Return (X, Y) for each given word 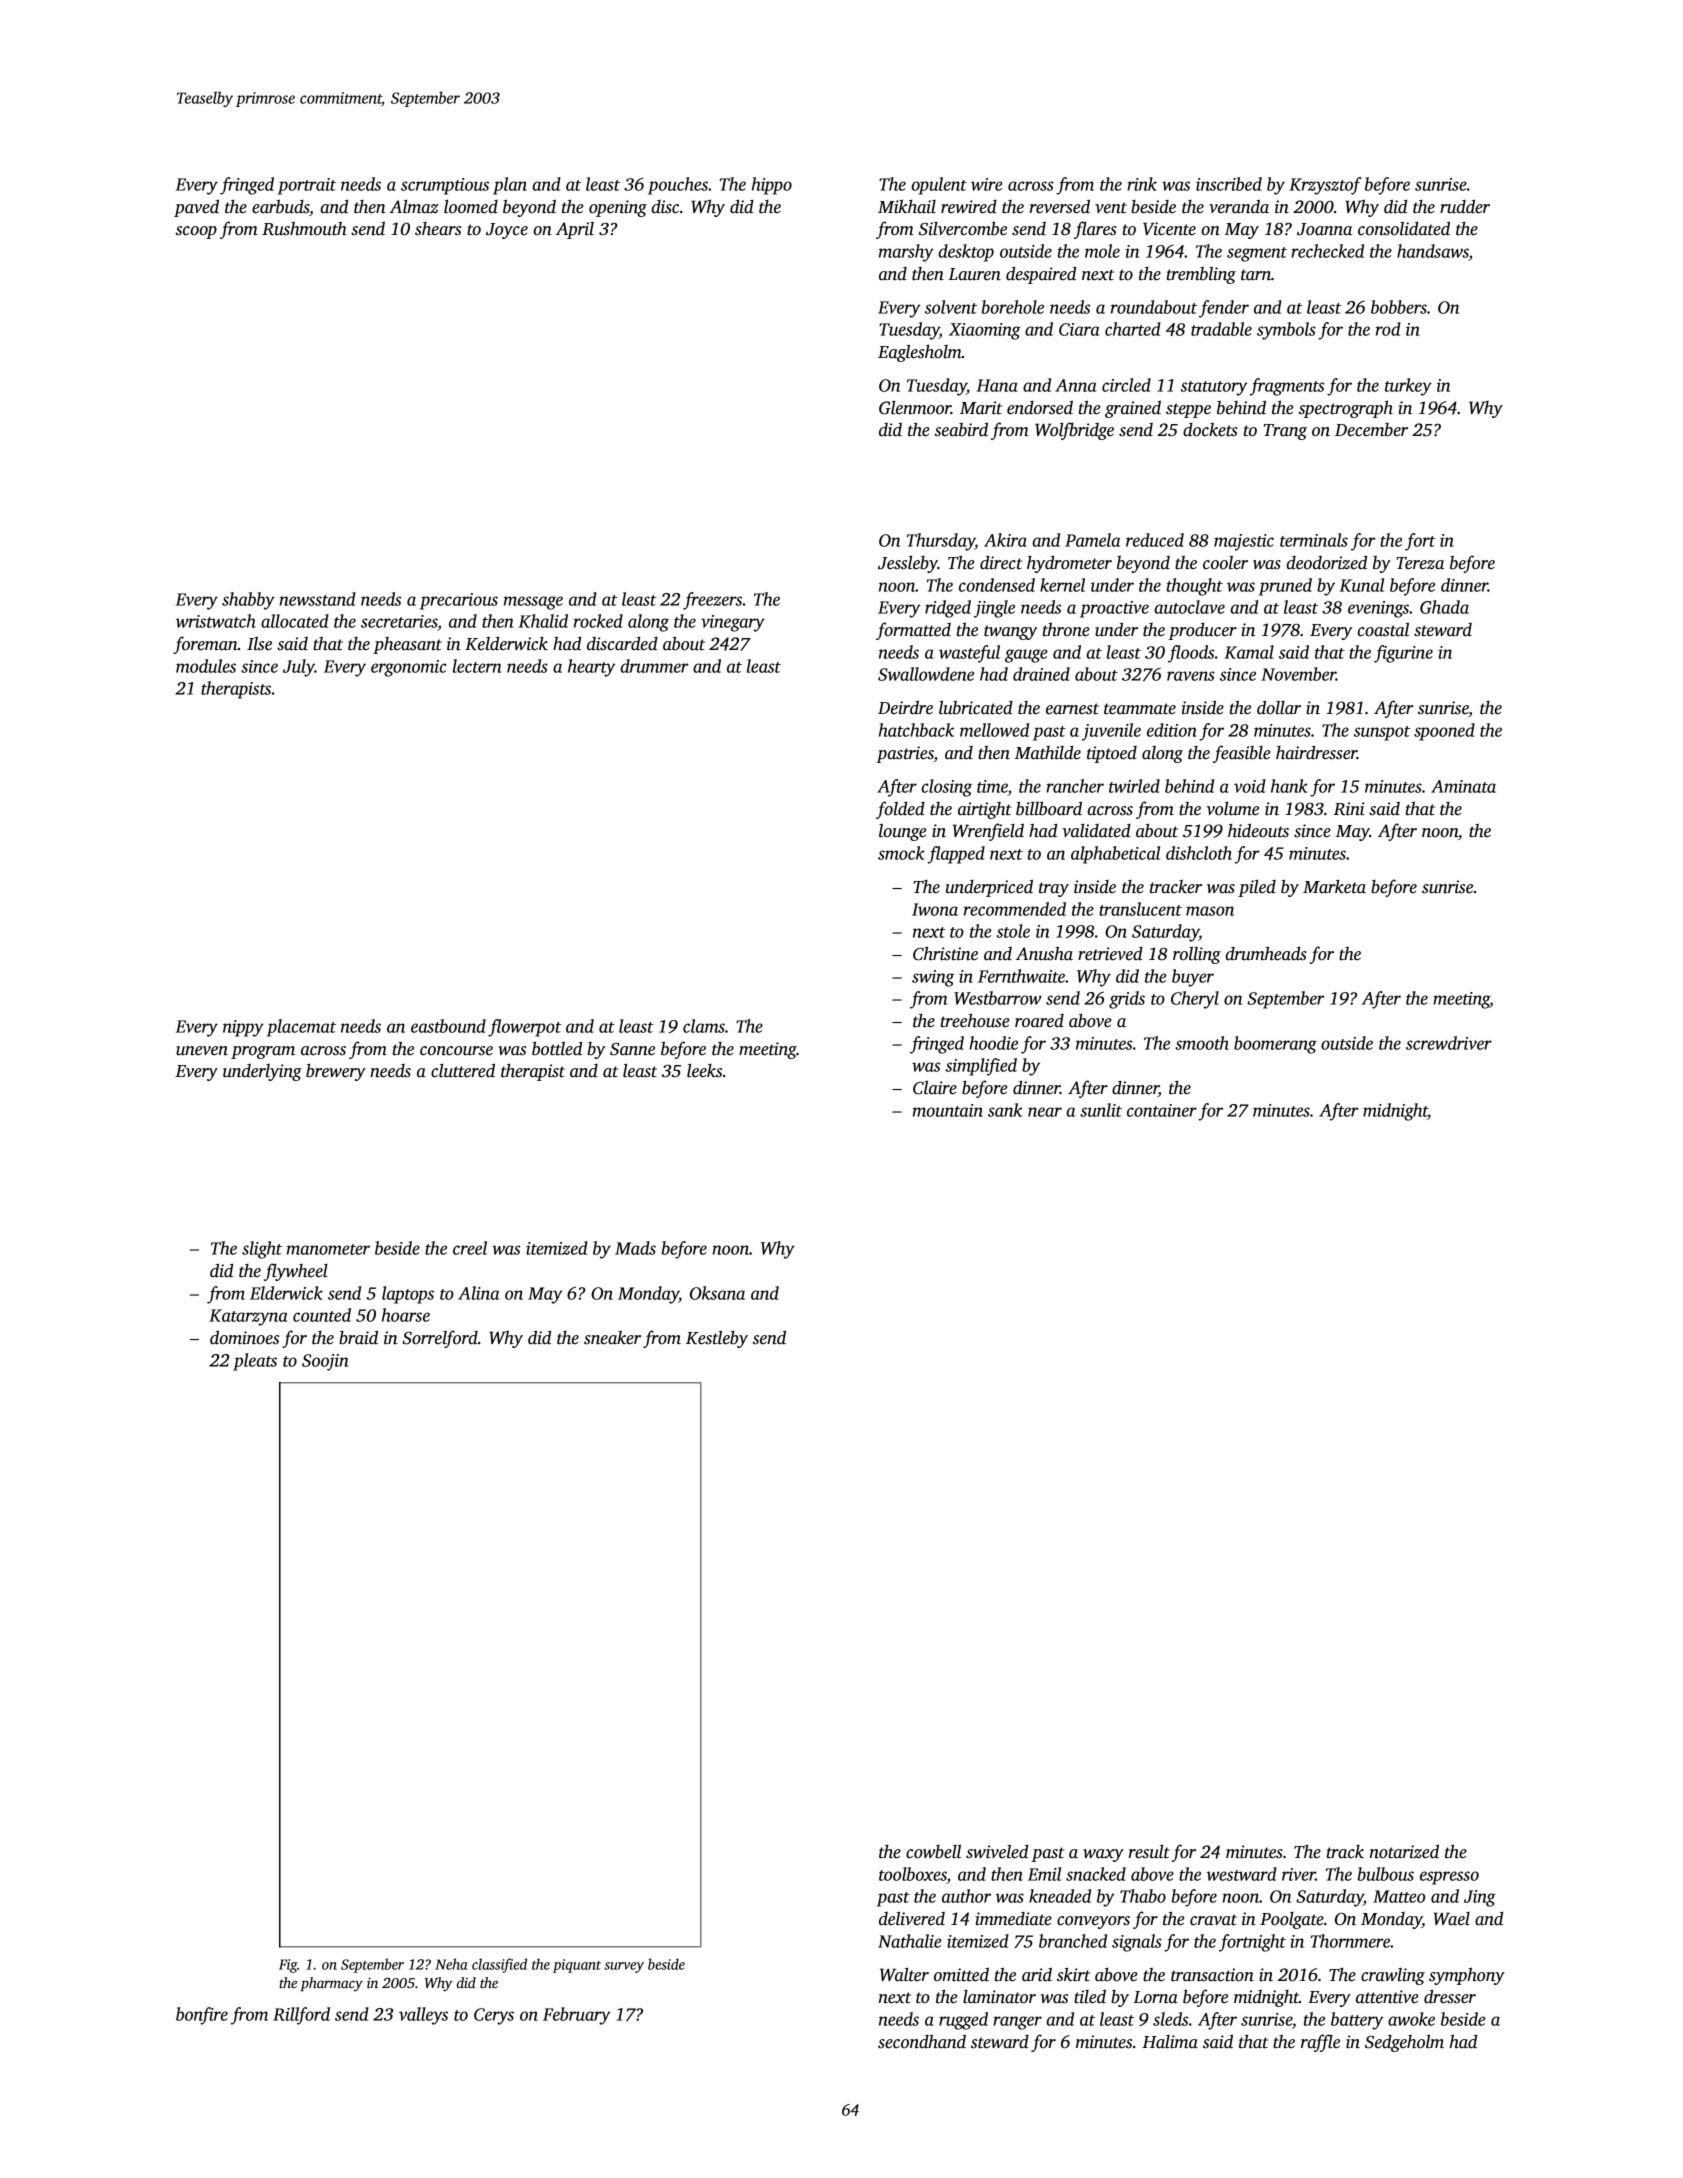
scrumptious (445, 186)
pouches (678, 186)
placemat (301, 1028)
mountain (948, 1110)
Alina (478, 1293)
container (1162, 1110)
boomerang (1275, 1045)
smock (901, 853)
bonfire (202, 2016)
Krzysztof (1325, 186)
